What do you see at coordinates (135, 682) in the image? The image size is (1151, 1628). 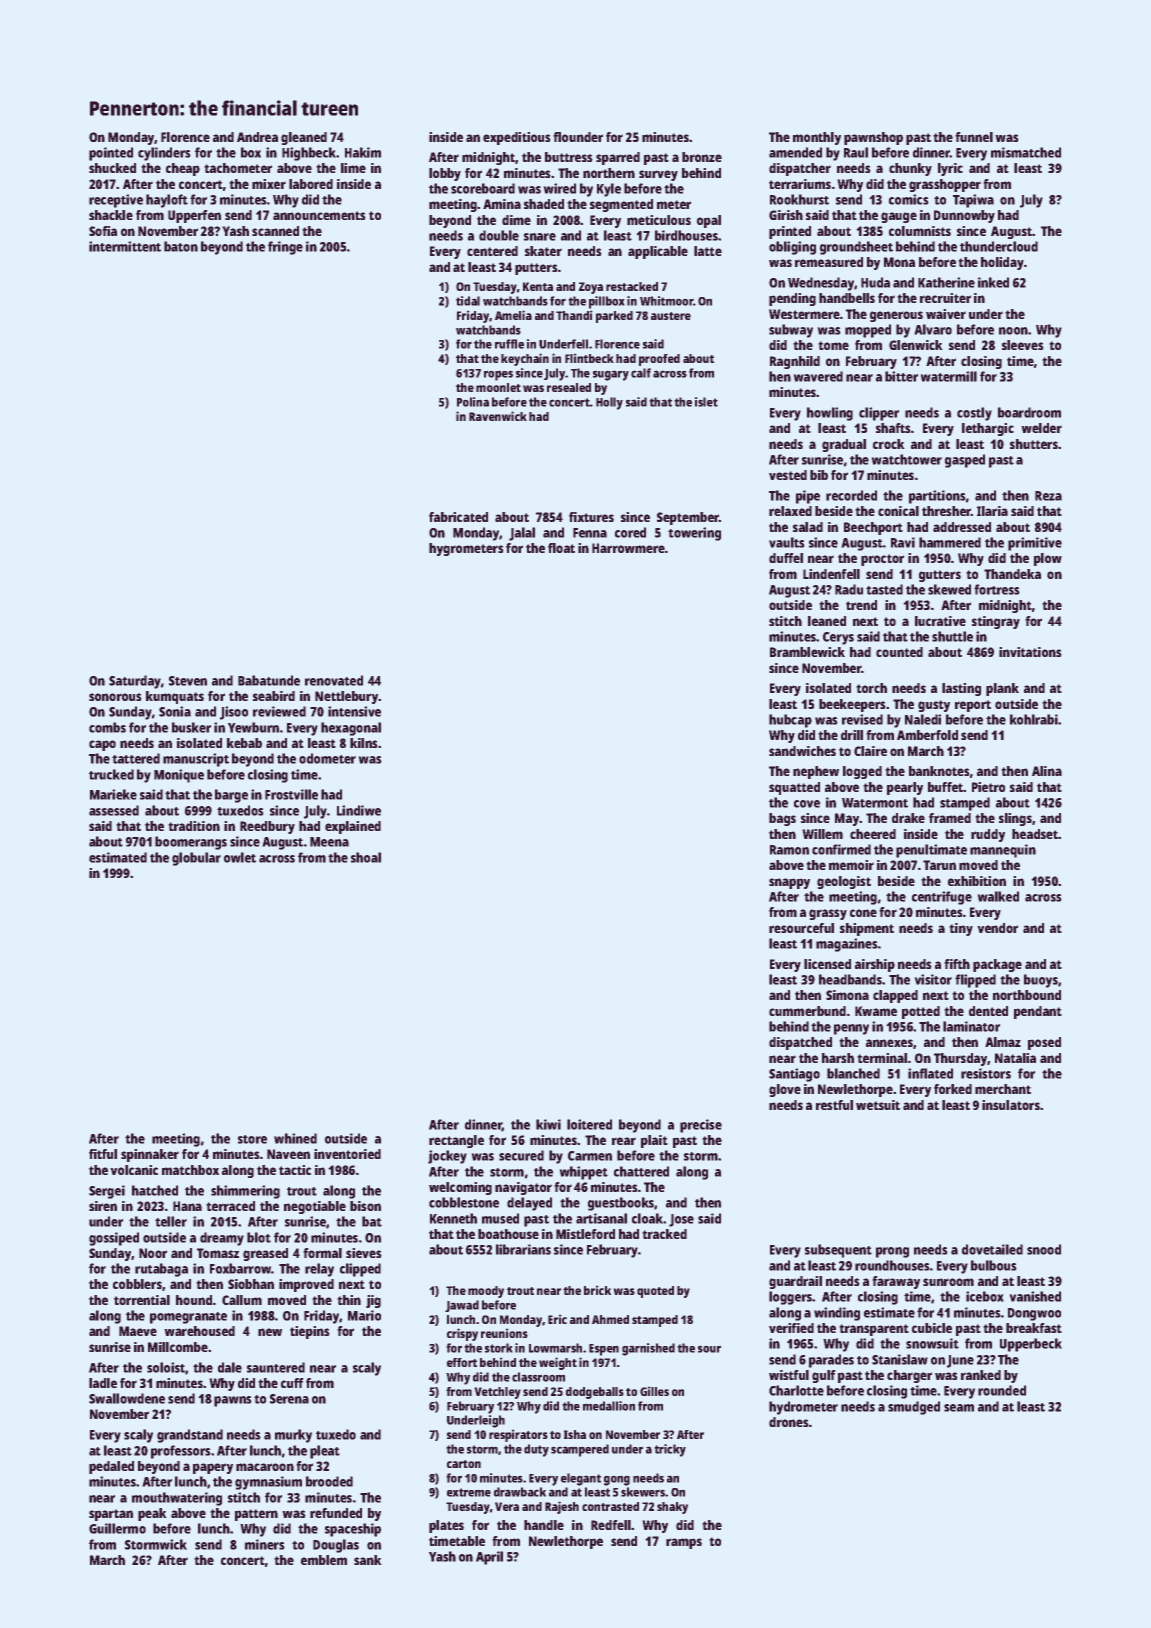 I see `Saturday` at bounding box center [135, 682].
